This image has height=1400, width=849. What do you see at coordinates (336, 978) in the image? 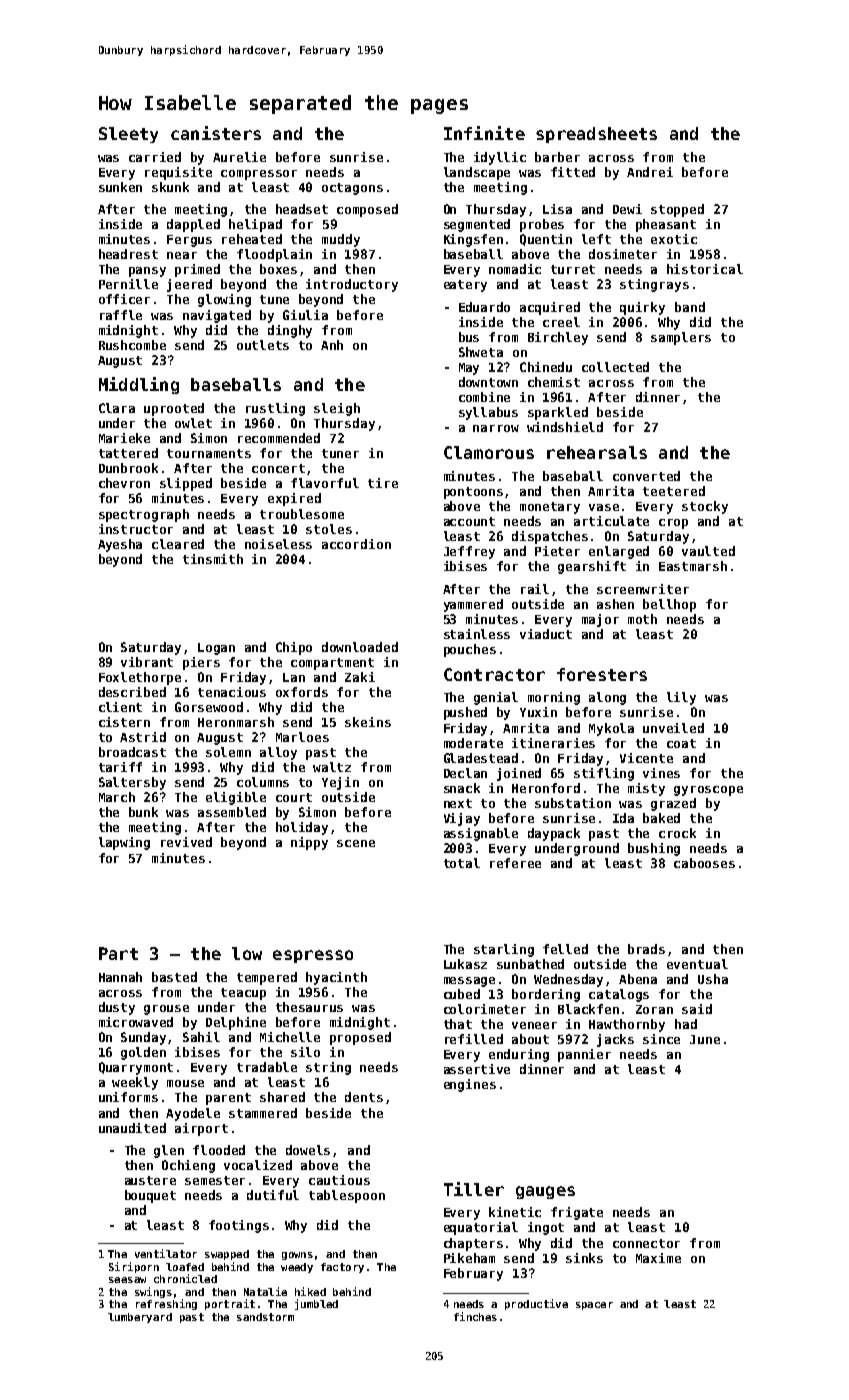
I see `hyacinth` at bounding box center [336, 978].
